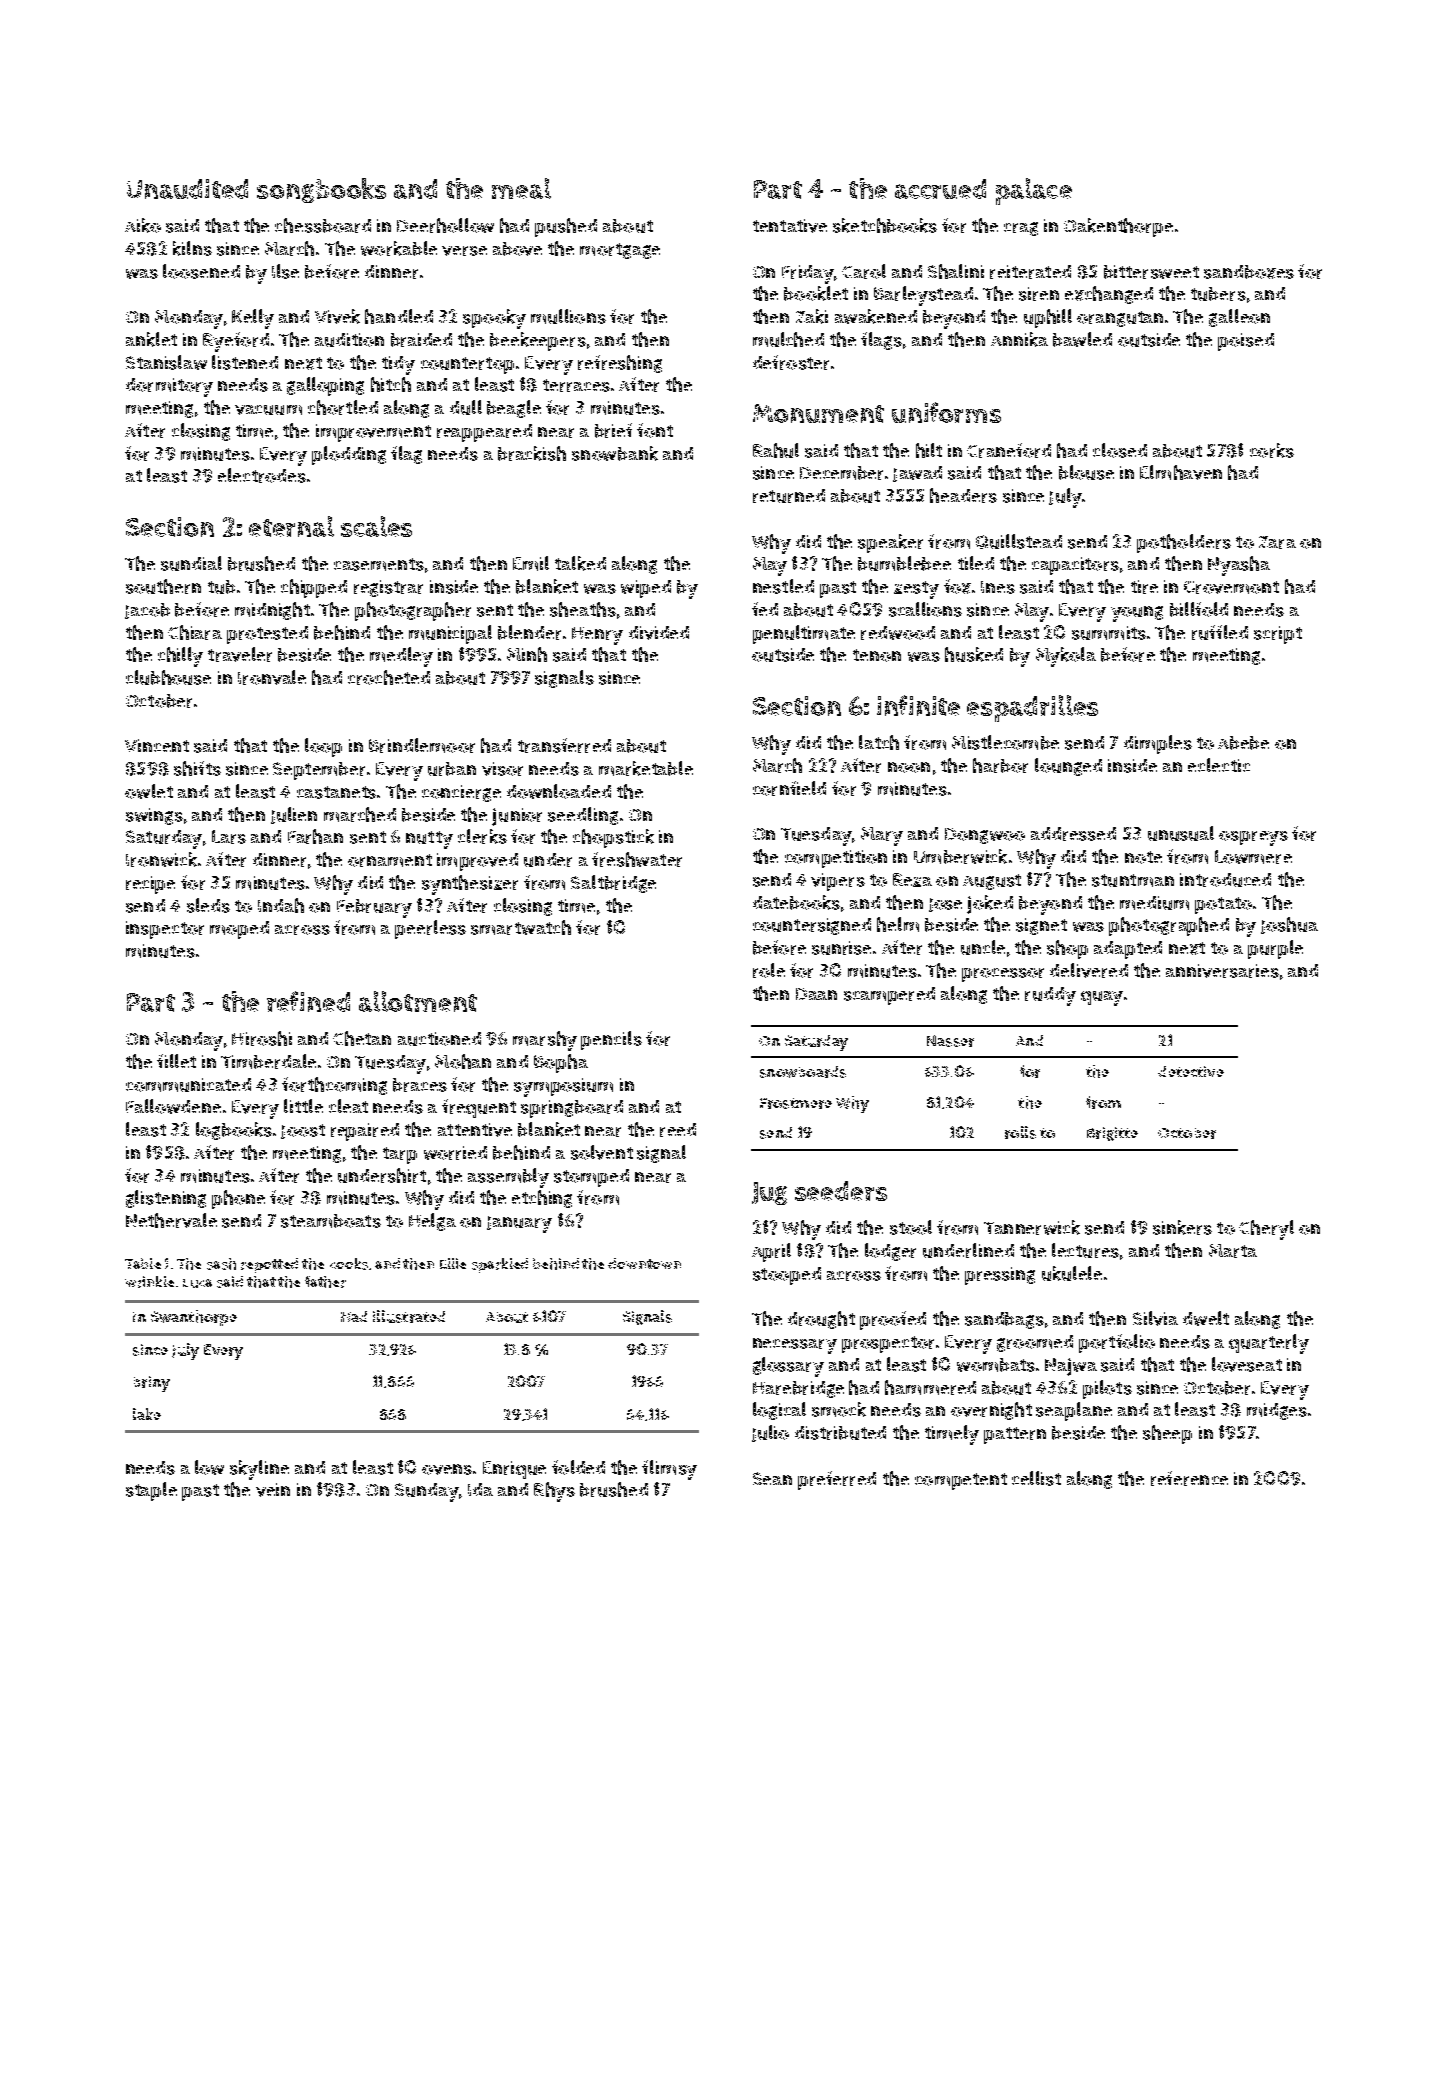 Image resolution: width=1450 pixels, height=2100 pixels. What do you see at coordinates (963, 495) in the screenshot?
I see `headers` at bounding box center [963, 495].
